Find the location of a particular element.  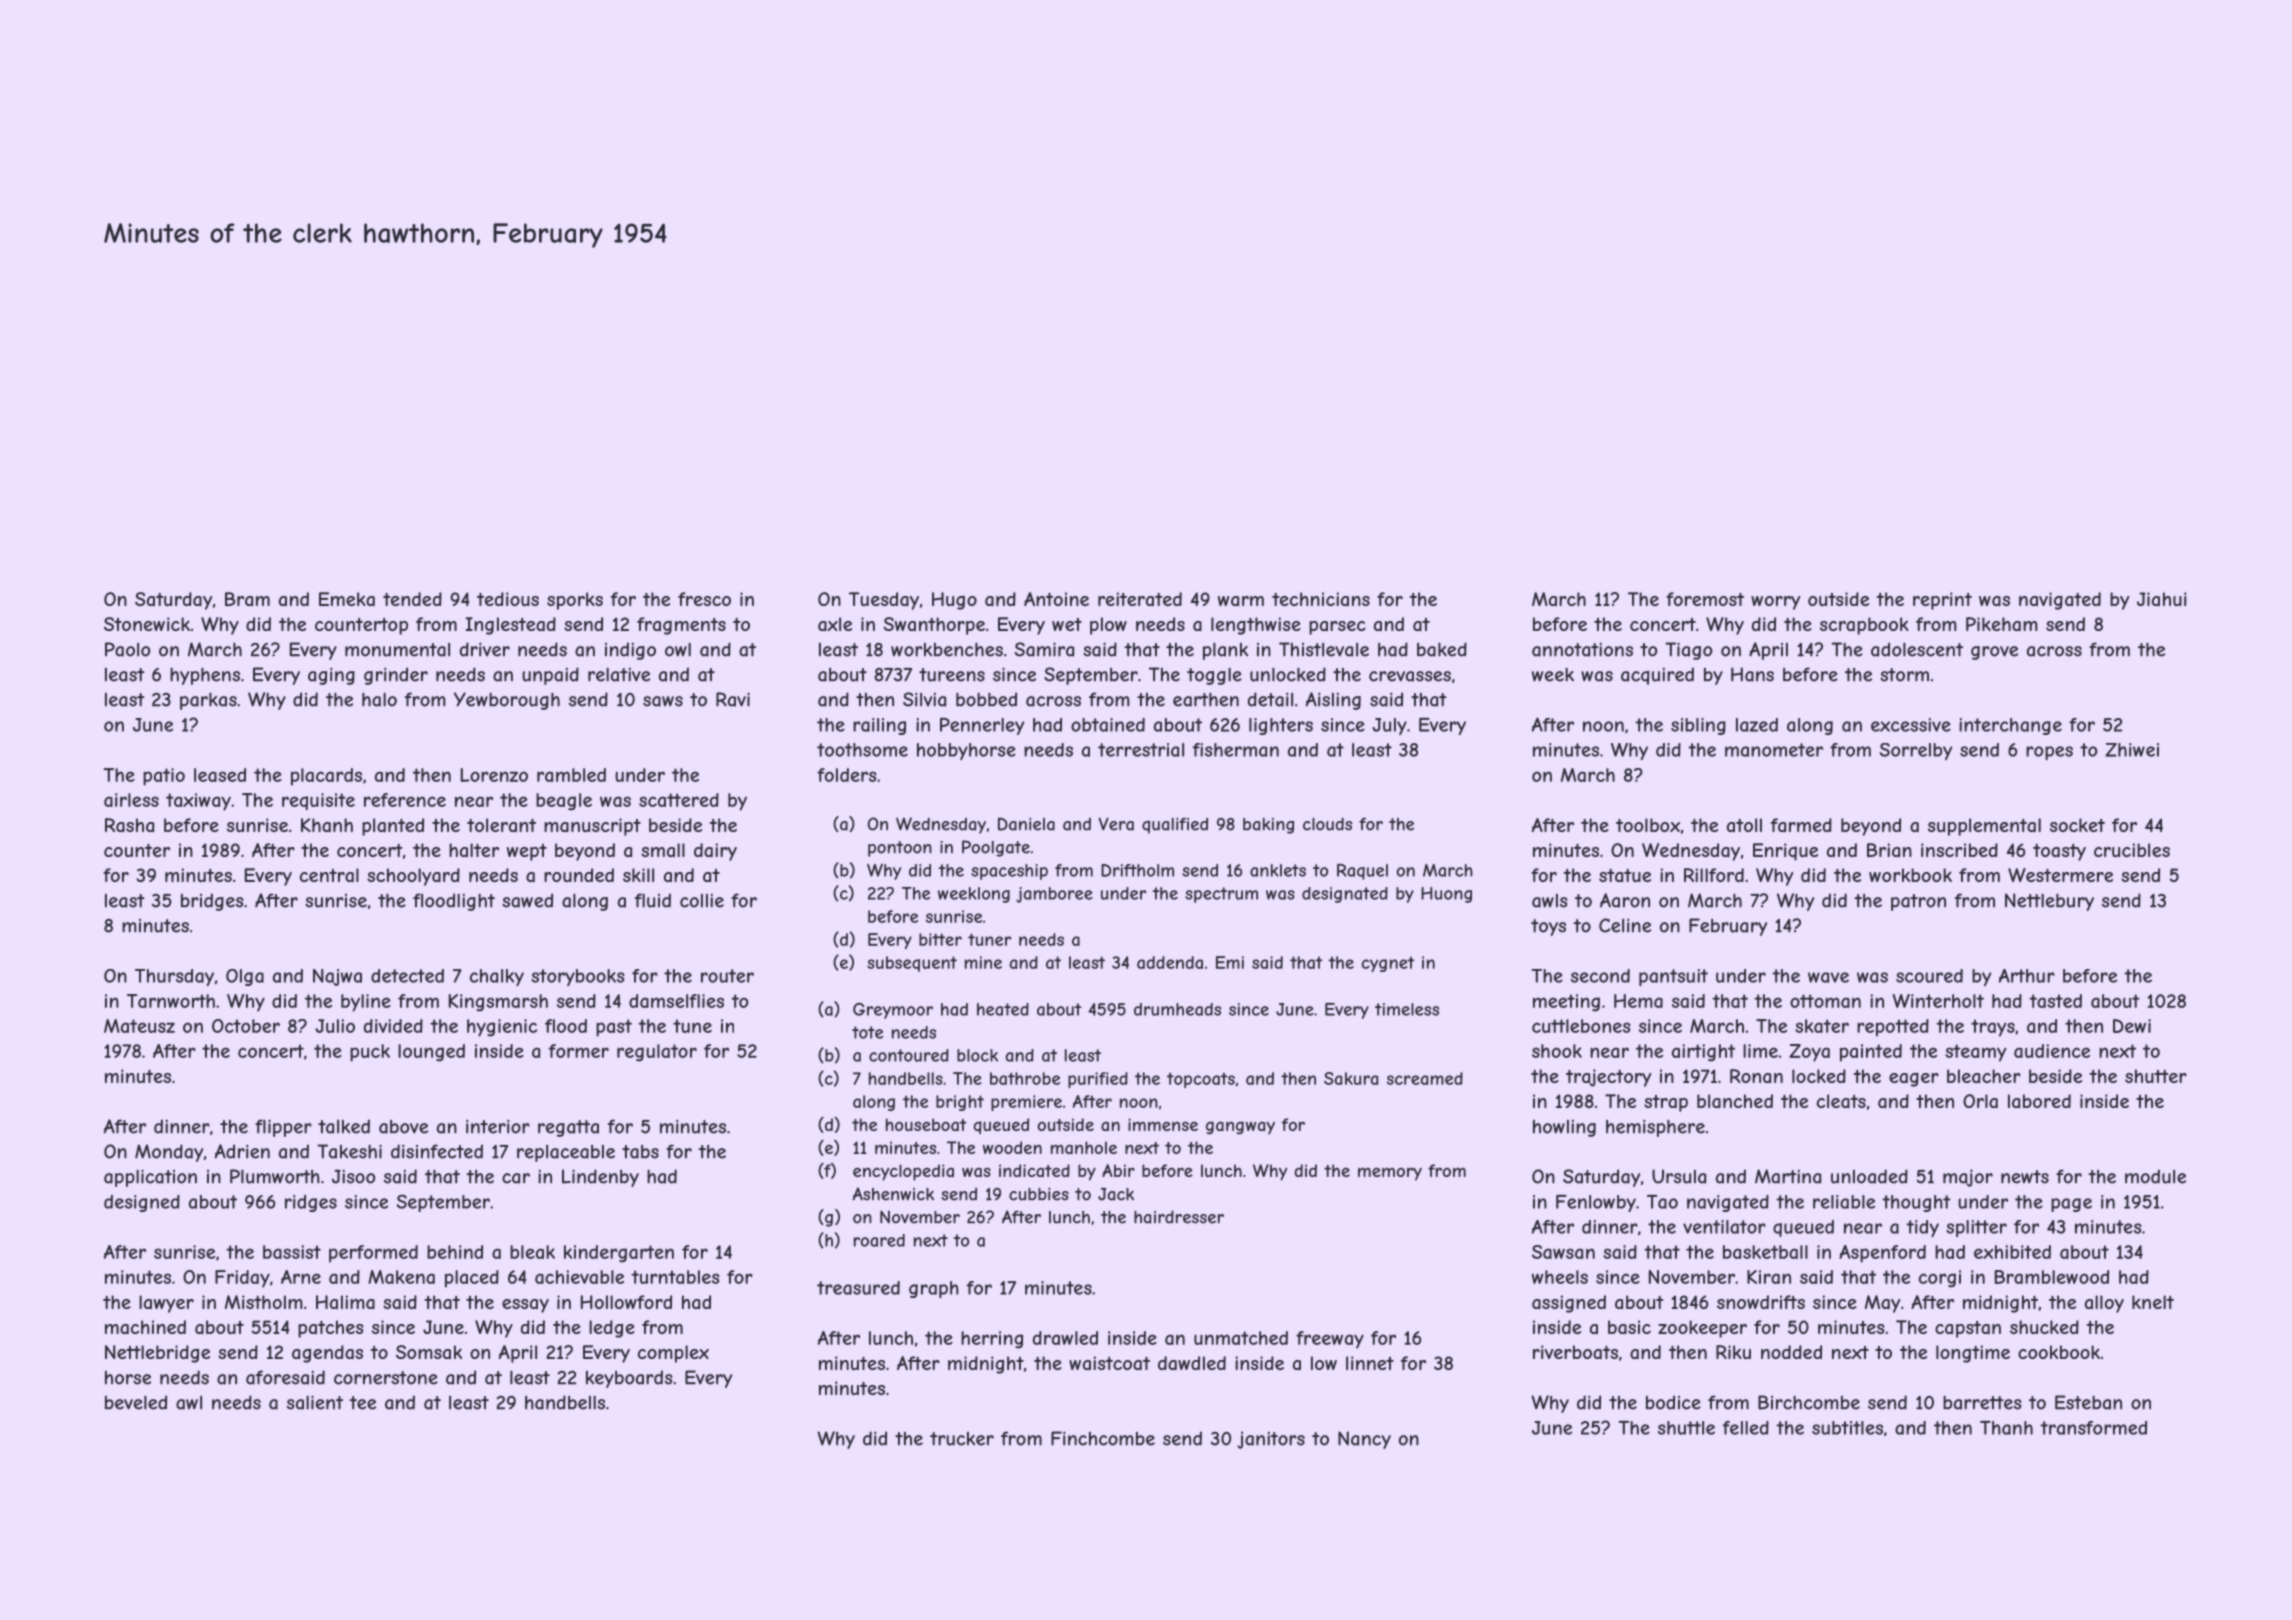

hygienic is located at coordinates (502, 1028).
